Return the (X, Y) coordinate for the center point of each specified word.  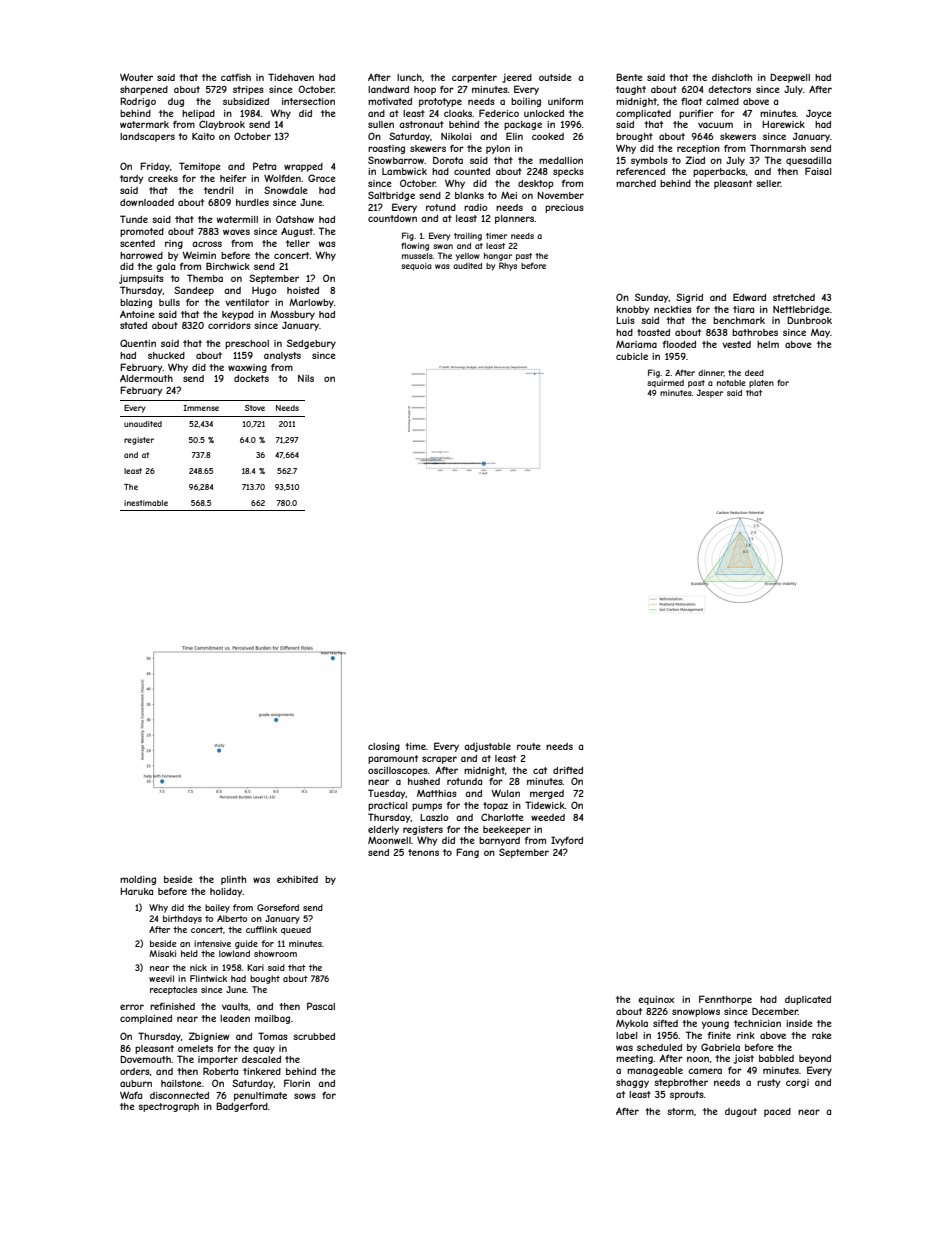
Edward (749, 297)
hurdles (252, 202)
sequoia (416, 267)
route (528, 746)
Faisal (818, 171)
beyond (815, 1059)
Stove (255, 408)
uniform (565, 101)
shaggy (632, 1083)
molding (138, 880)
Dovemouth (145, 1059)
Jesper (710, 393)
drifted (568, 770)
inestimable (146, 503)
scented (137, 243)
